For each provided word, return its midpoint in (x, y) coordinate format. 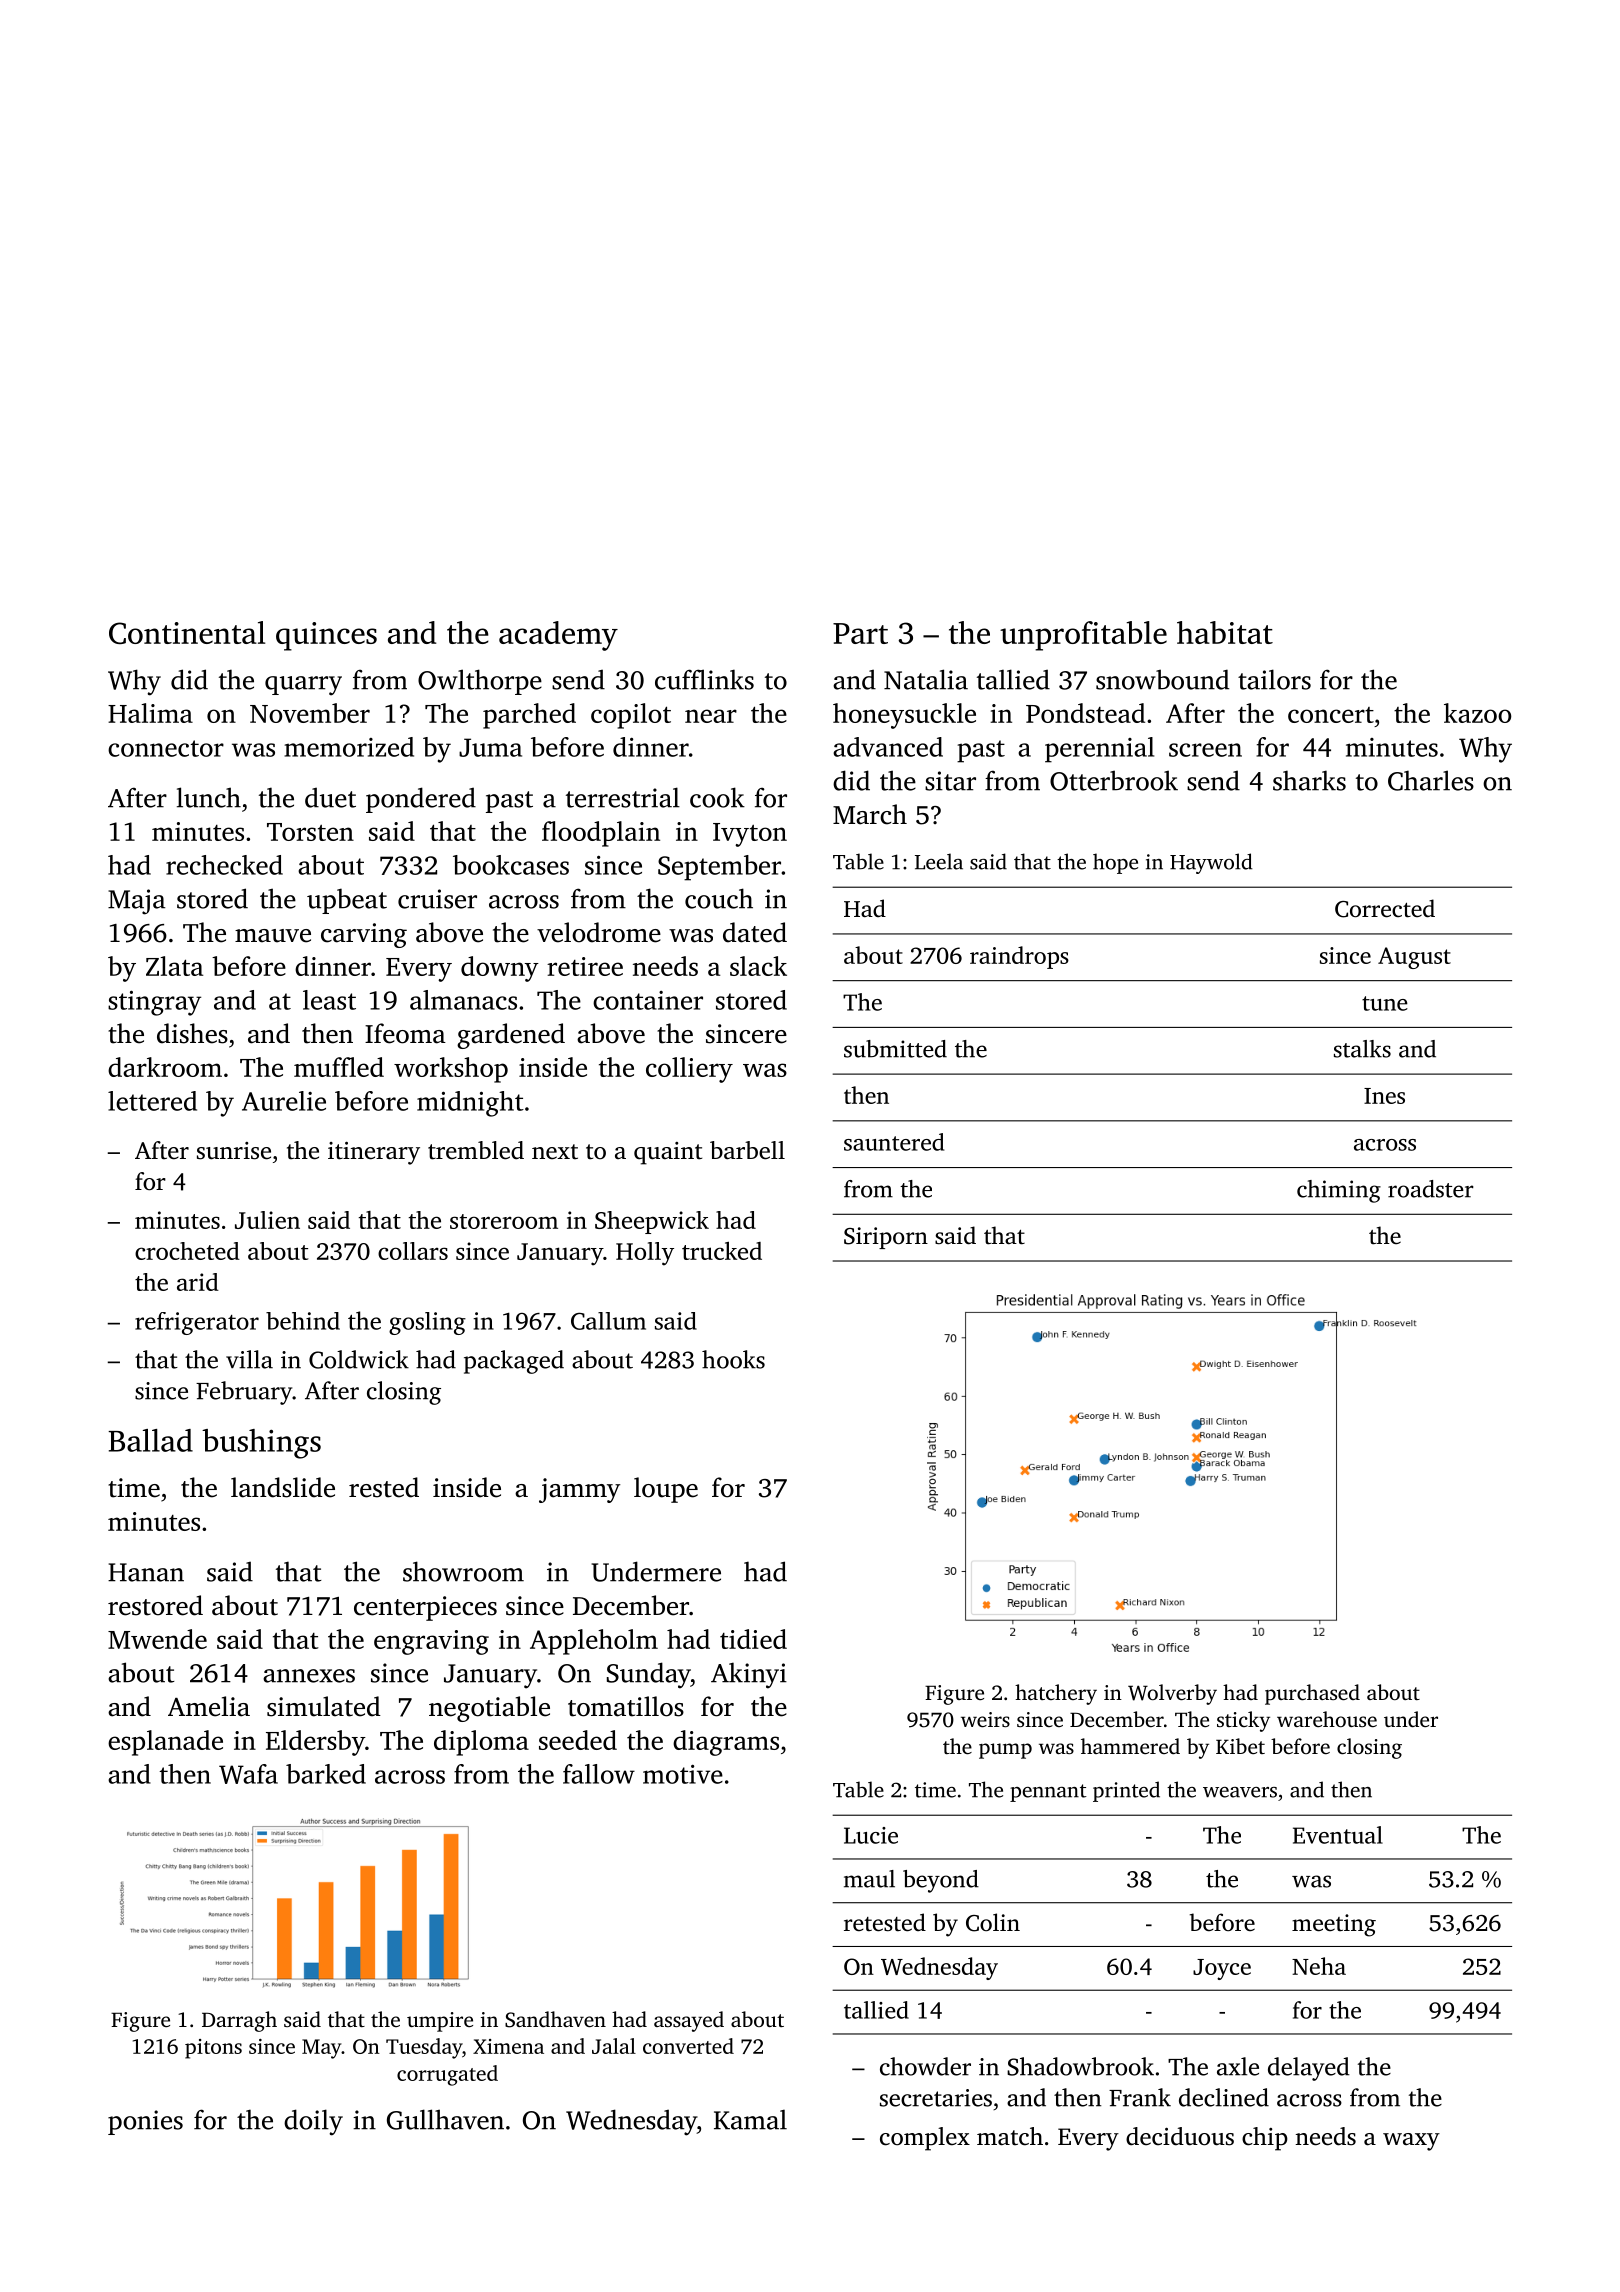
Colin (993, 1922)
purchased (1312, 1694)
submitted (895, 1049)
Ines (1384, 1096)
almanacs (463, 1000)
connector (166, 748)
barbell (747, 1150)
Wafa (248, 1774)
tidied (753, 1639)
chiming (1339, 1191)
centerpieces (425, 1608)
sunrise (234, 1151)
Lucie (871, 1835)
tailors (1274, 679)
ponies (145, 2122)
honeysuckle (904, 716)
